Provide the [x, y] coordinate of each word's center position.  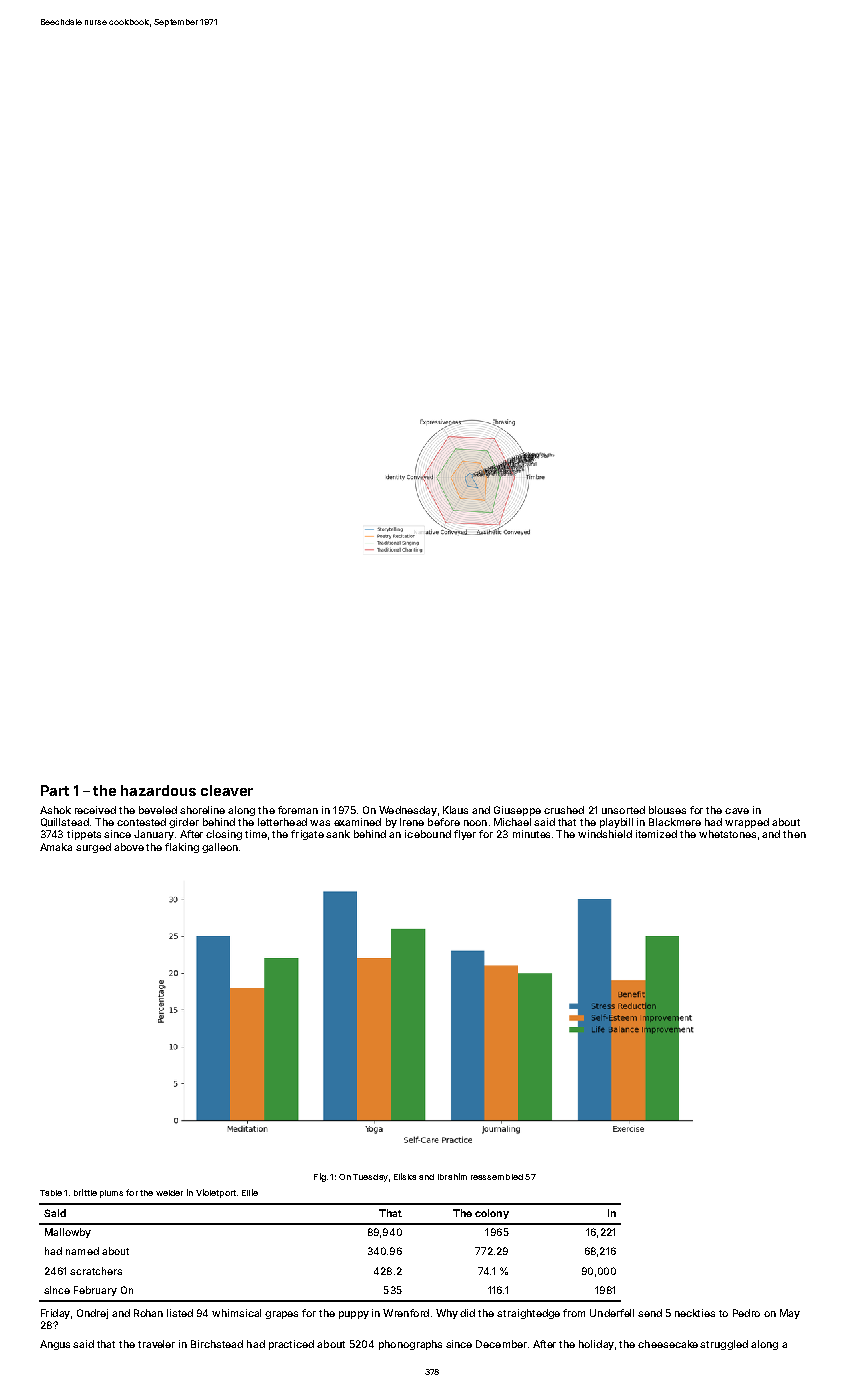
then [794, 834]
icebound [428, 834]
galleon [220, 848]
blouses [667, 810]
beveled [158, 810]
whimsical [236, 1313]
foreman [298, 810]
